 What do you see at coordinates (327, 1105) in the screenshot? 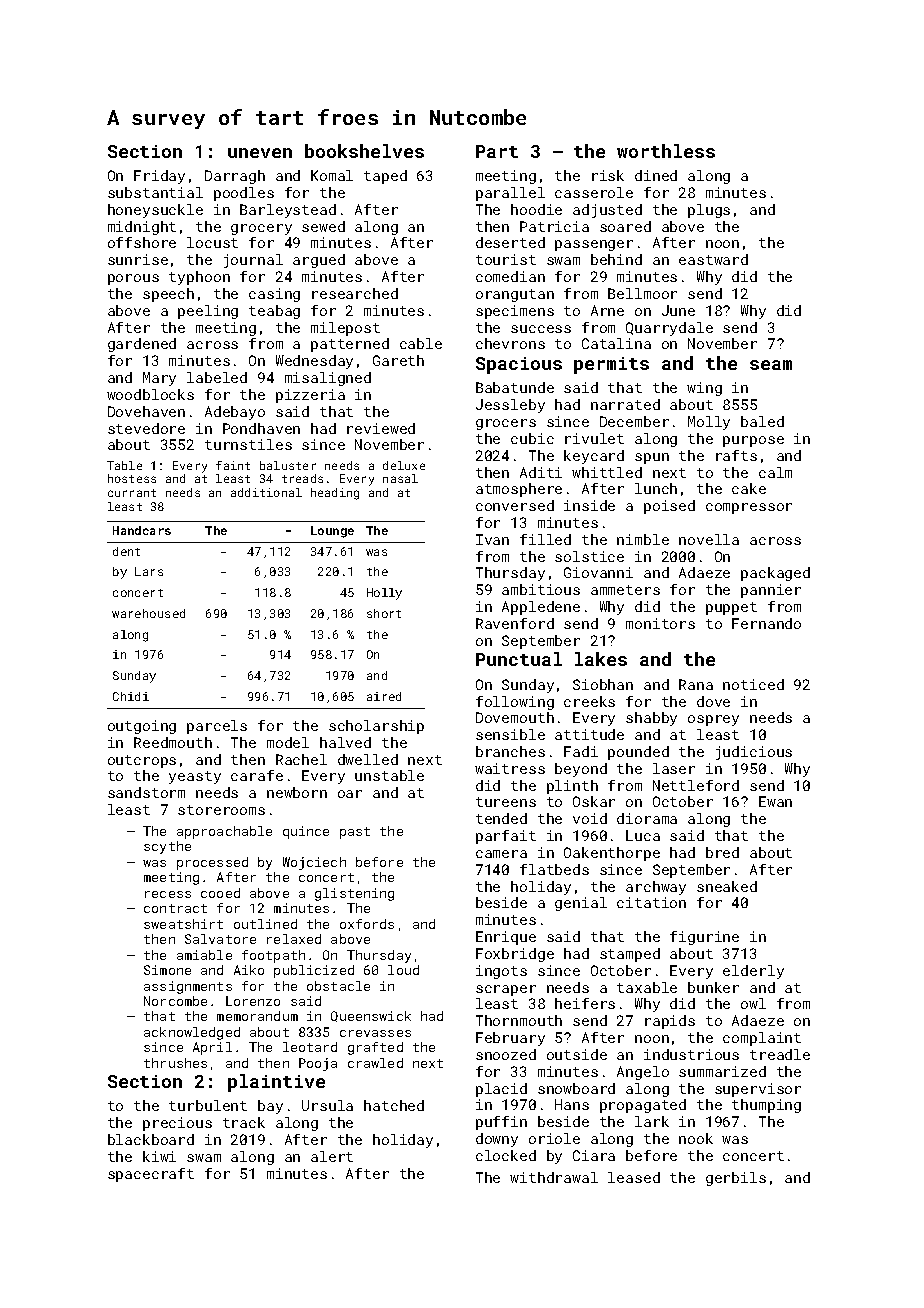
I see `Ursula` at bounding box center [327, 1105].
